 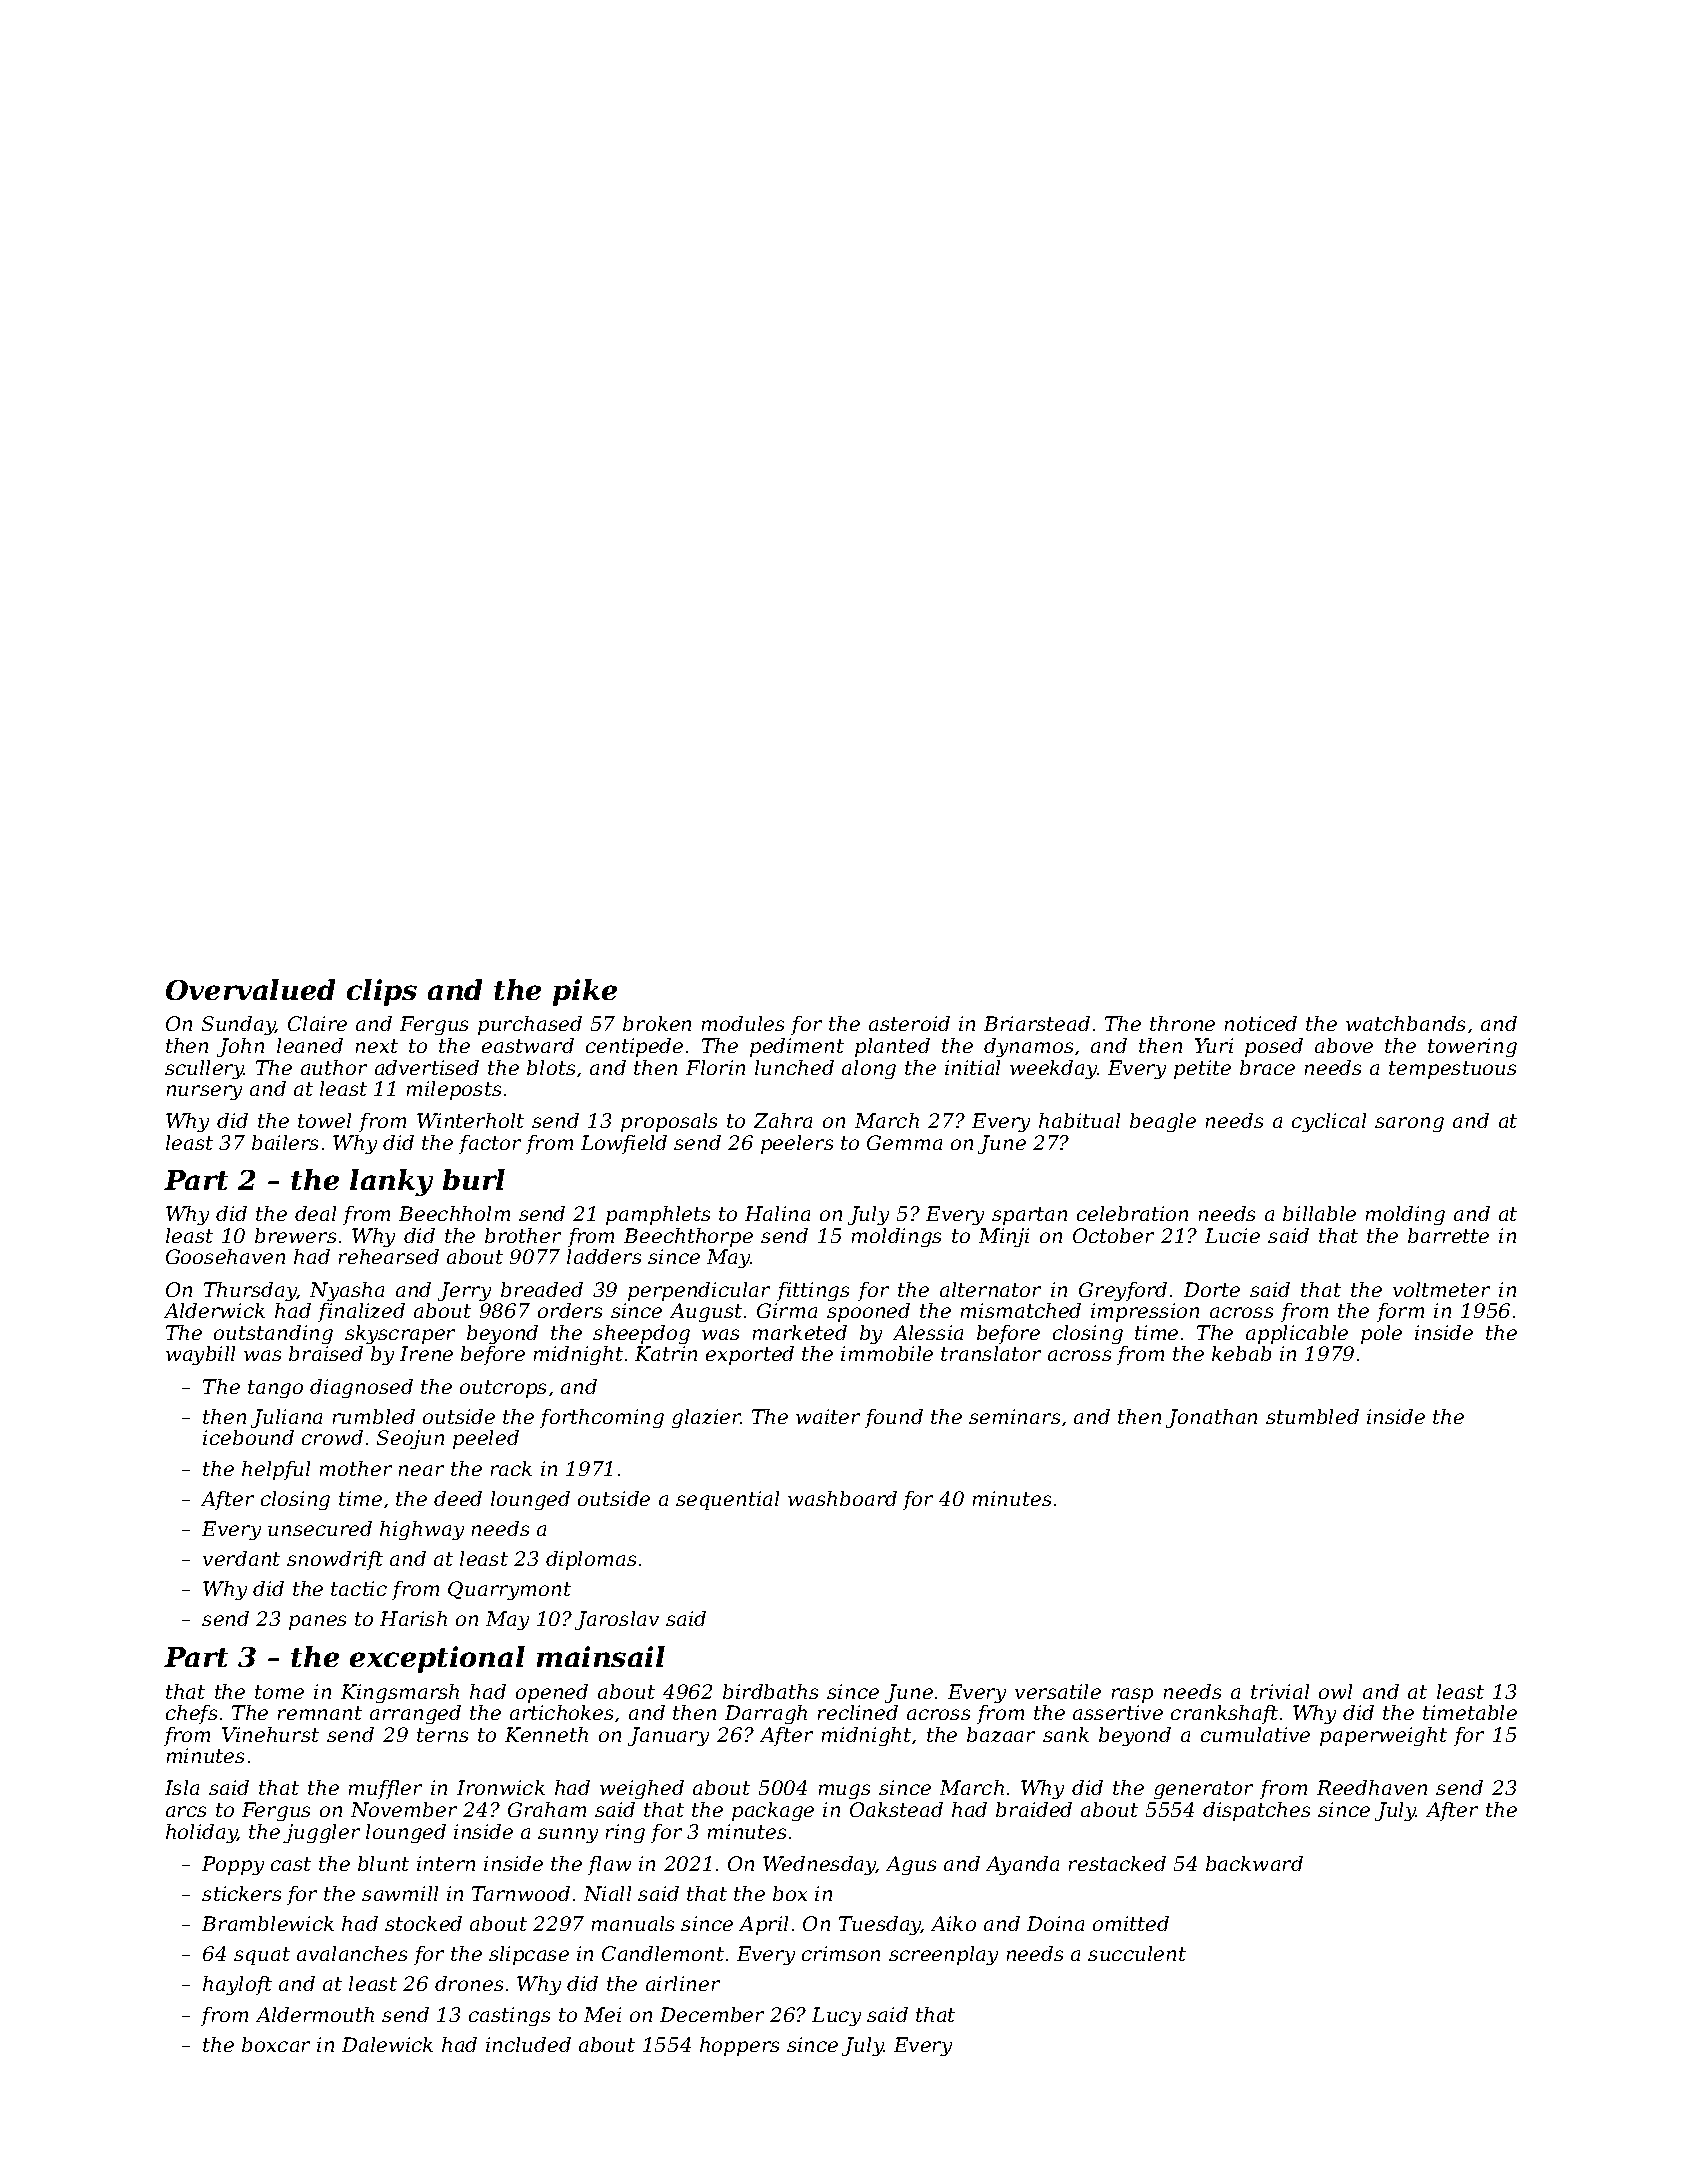 I want to click on rasp, so click(x=1132, y=1695).
